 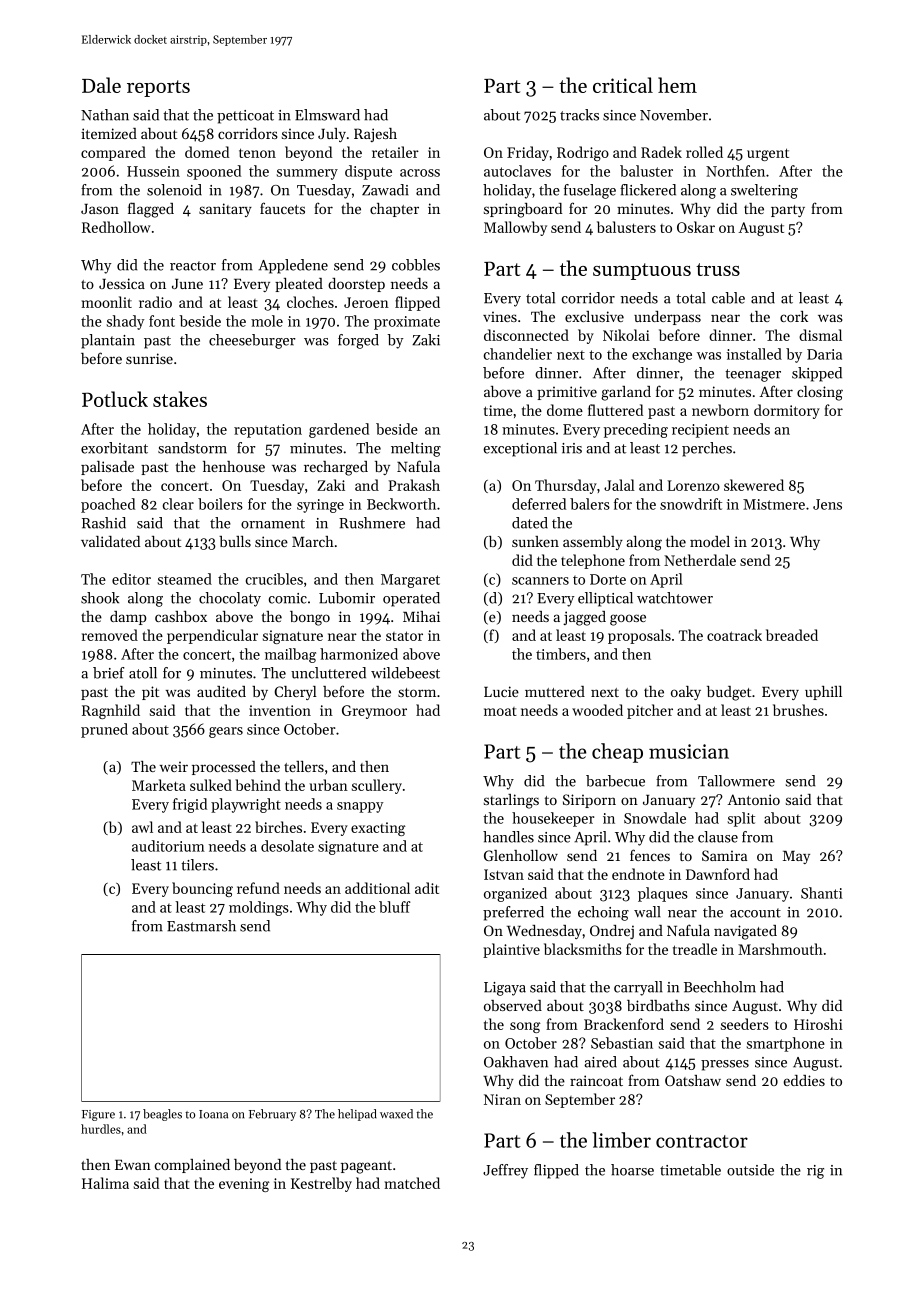 What do you see at coordinates (420, 173) in the screenshot?
I see `across` at bounding box center [420, 173].
